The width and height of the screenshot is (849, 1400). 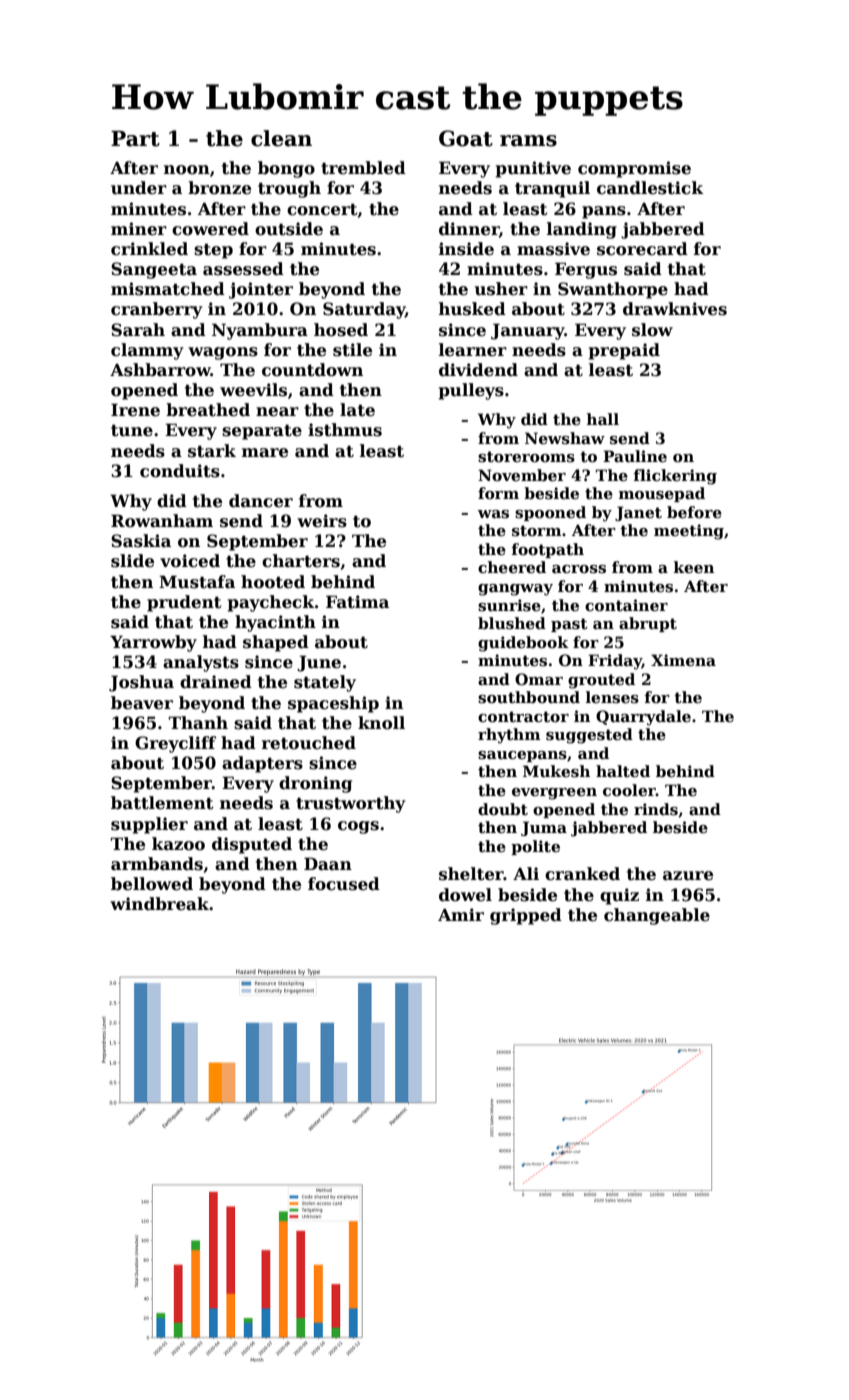 I want to click on assessed, so click(x=243, y=269).
